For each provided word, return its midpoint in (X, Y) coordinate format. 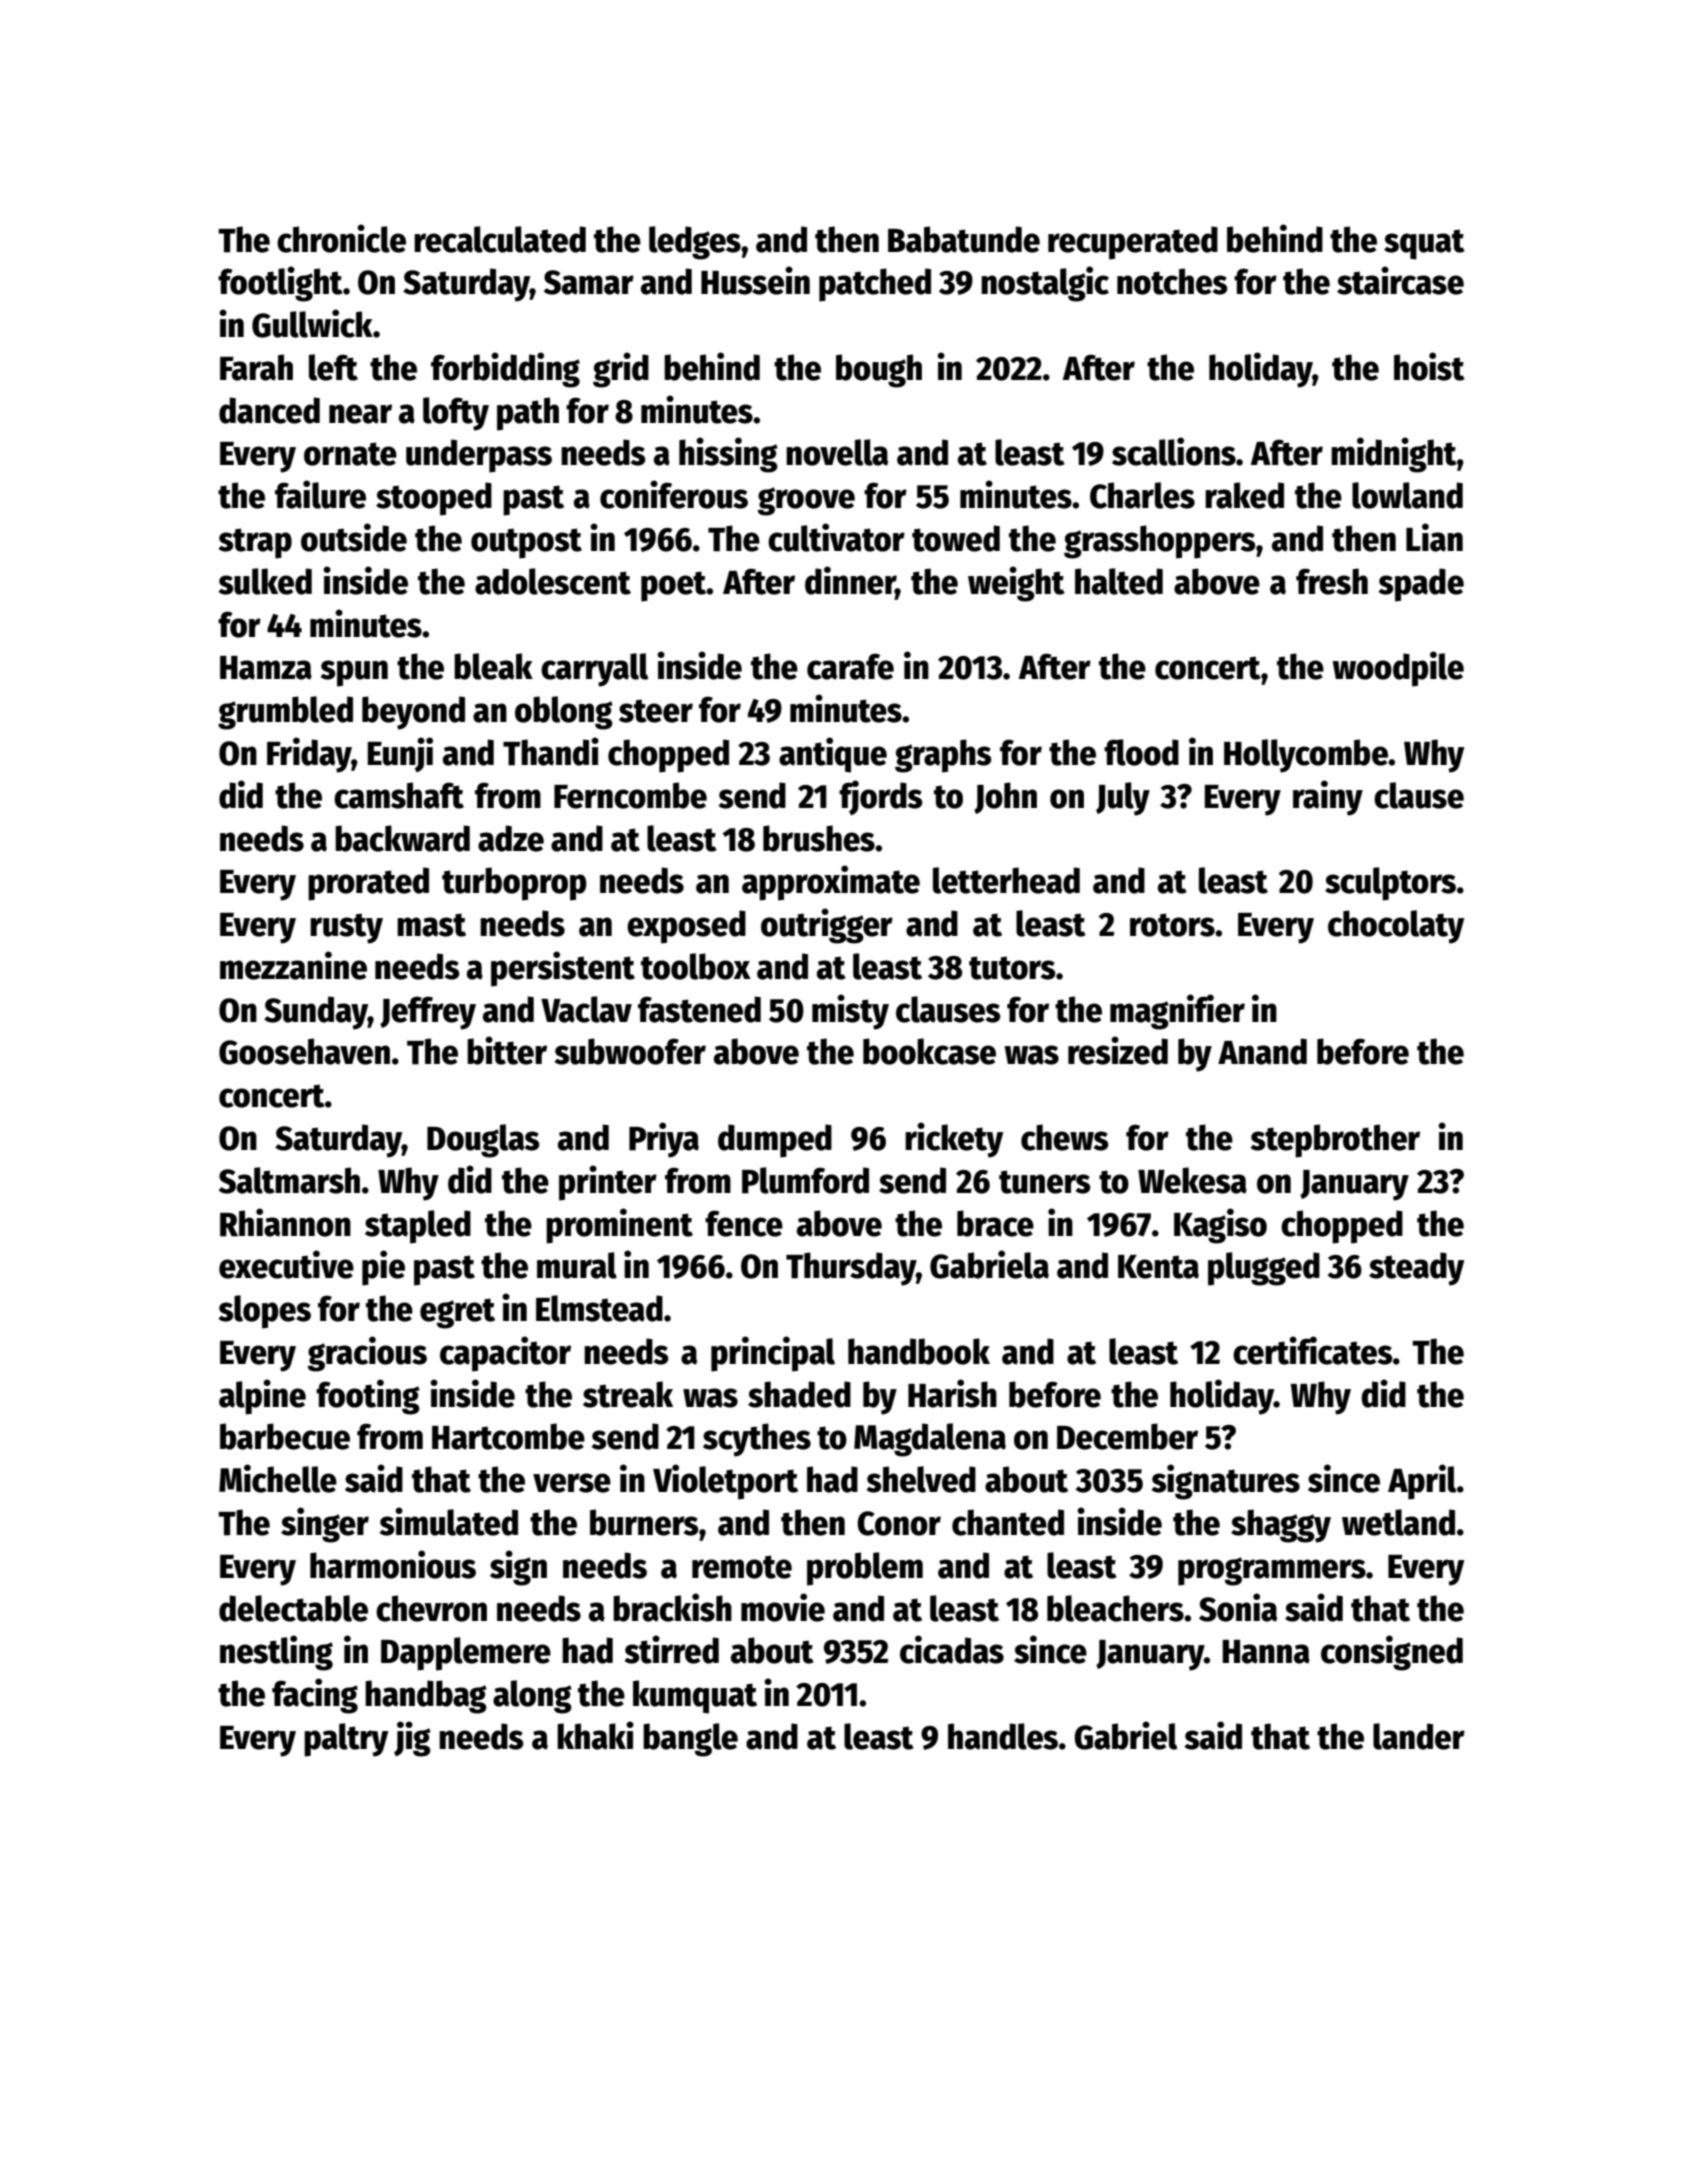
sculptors (1390, 884)
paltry (346, 1740)
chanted (1008, 1522)
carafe (850, 666)
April (1422, 1482)
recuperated (1133, 243)
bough (879, 371)
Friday (309, 755)
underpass (479, 456)
